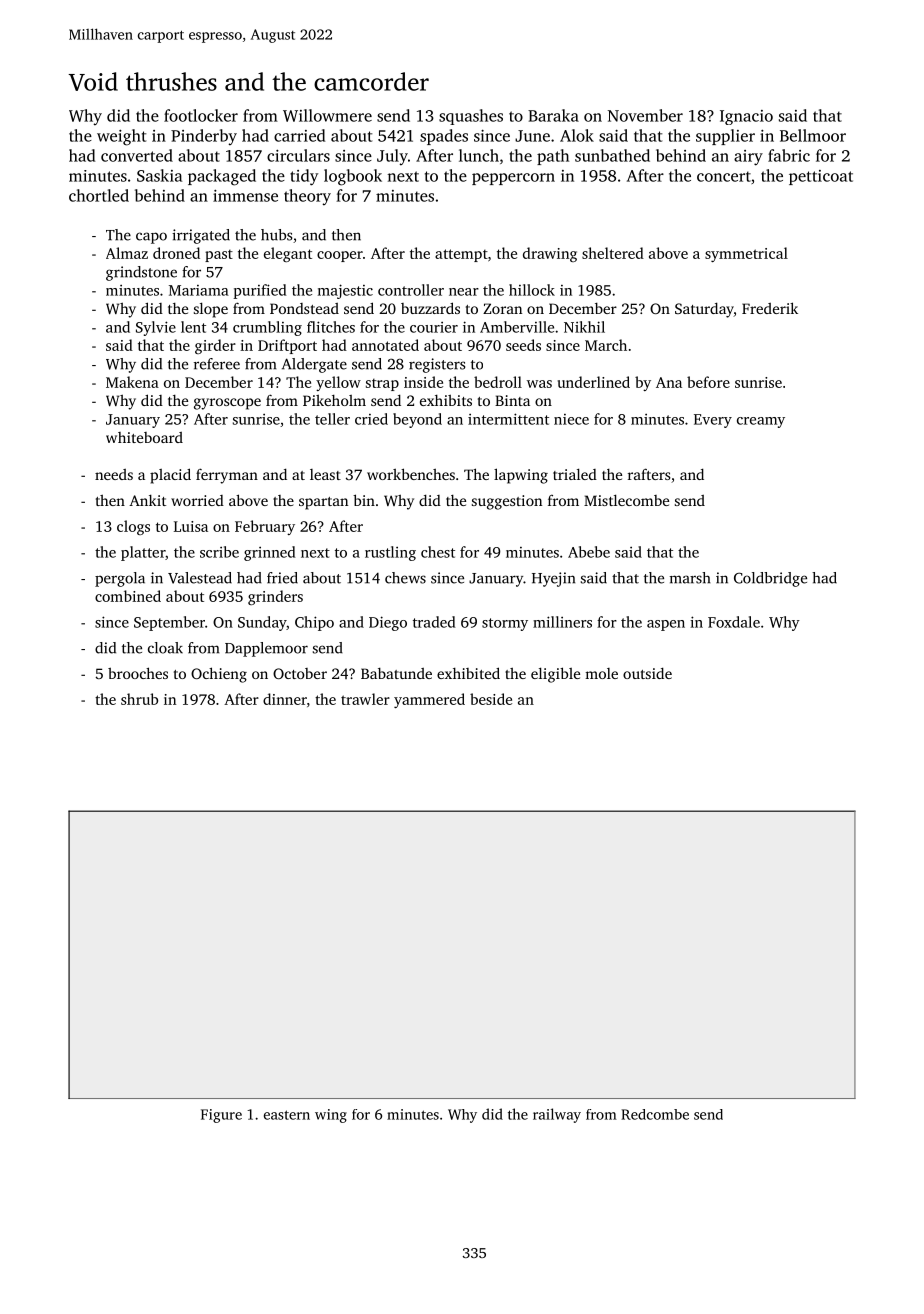 Image resolution: width=924 pixels, height=1314 pixels. I want to click on petticoat, so click(821, 177).
